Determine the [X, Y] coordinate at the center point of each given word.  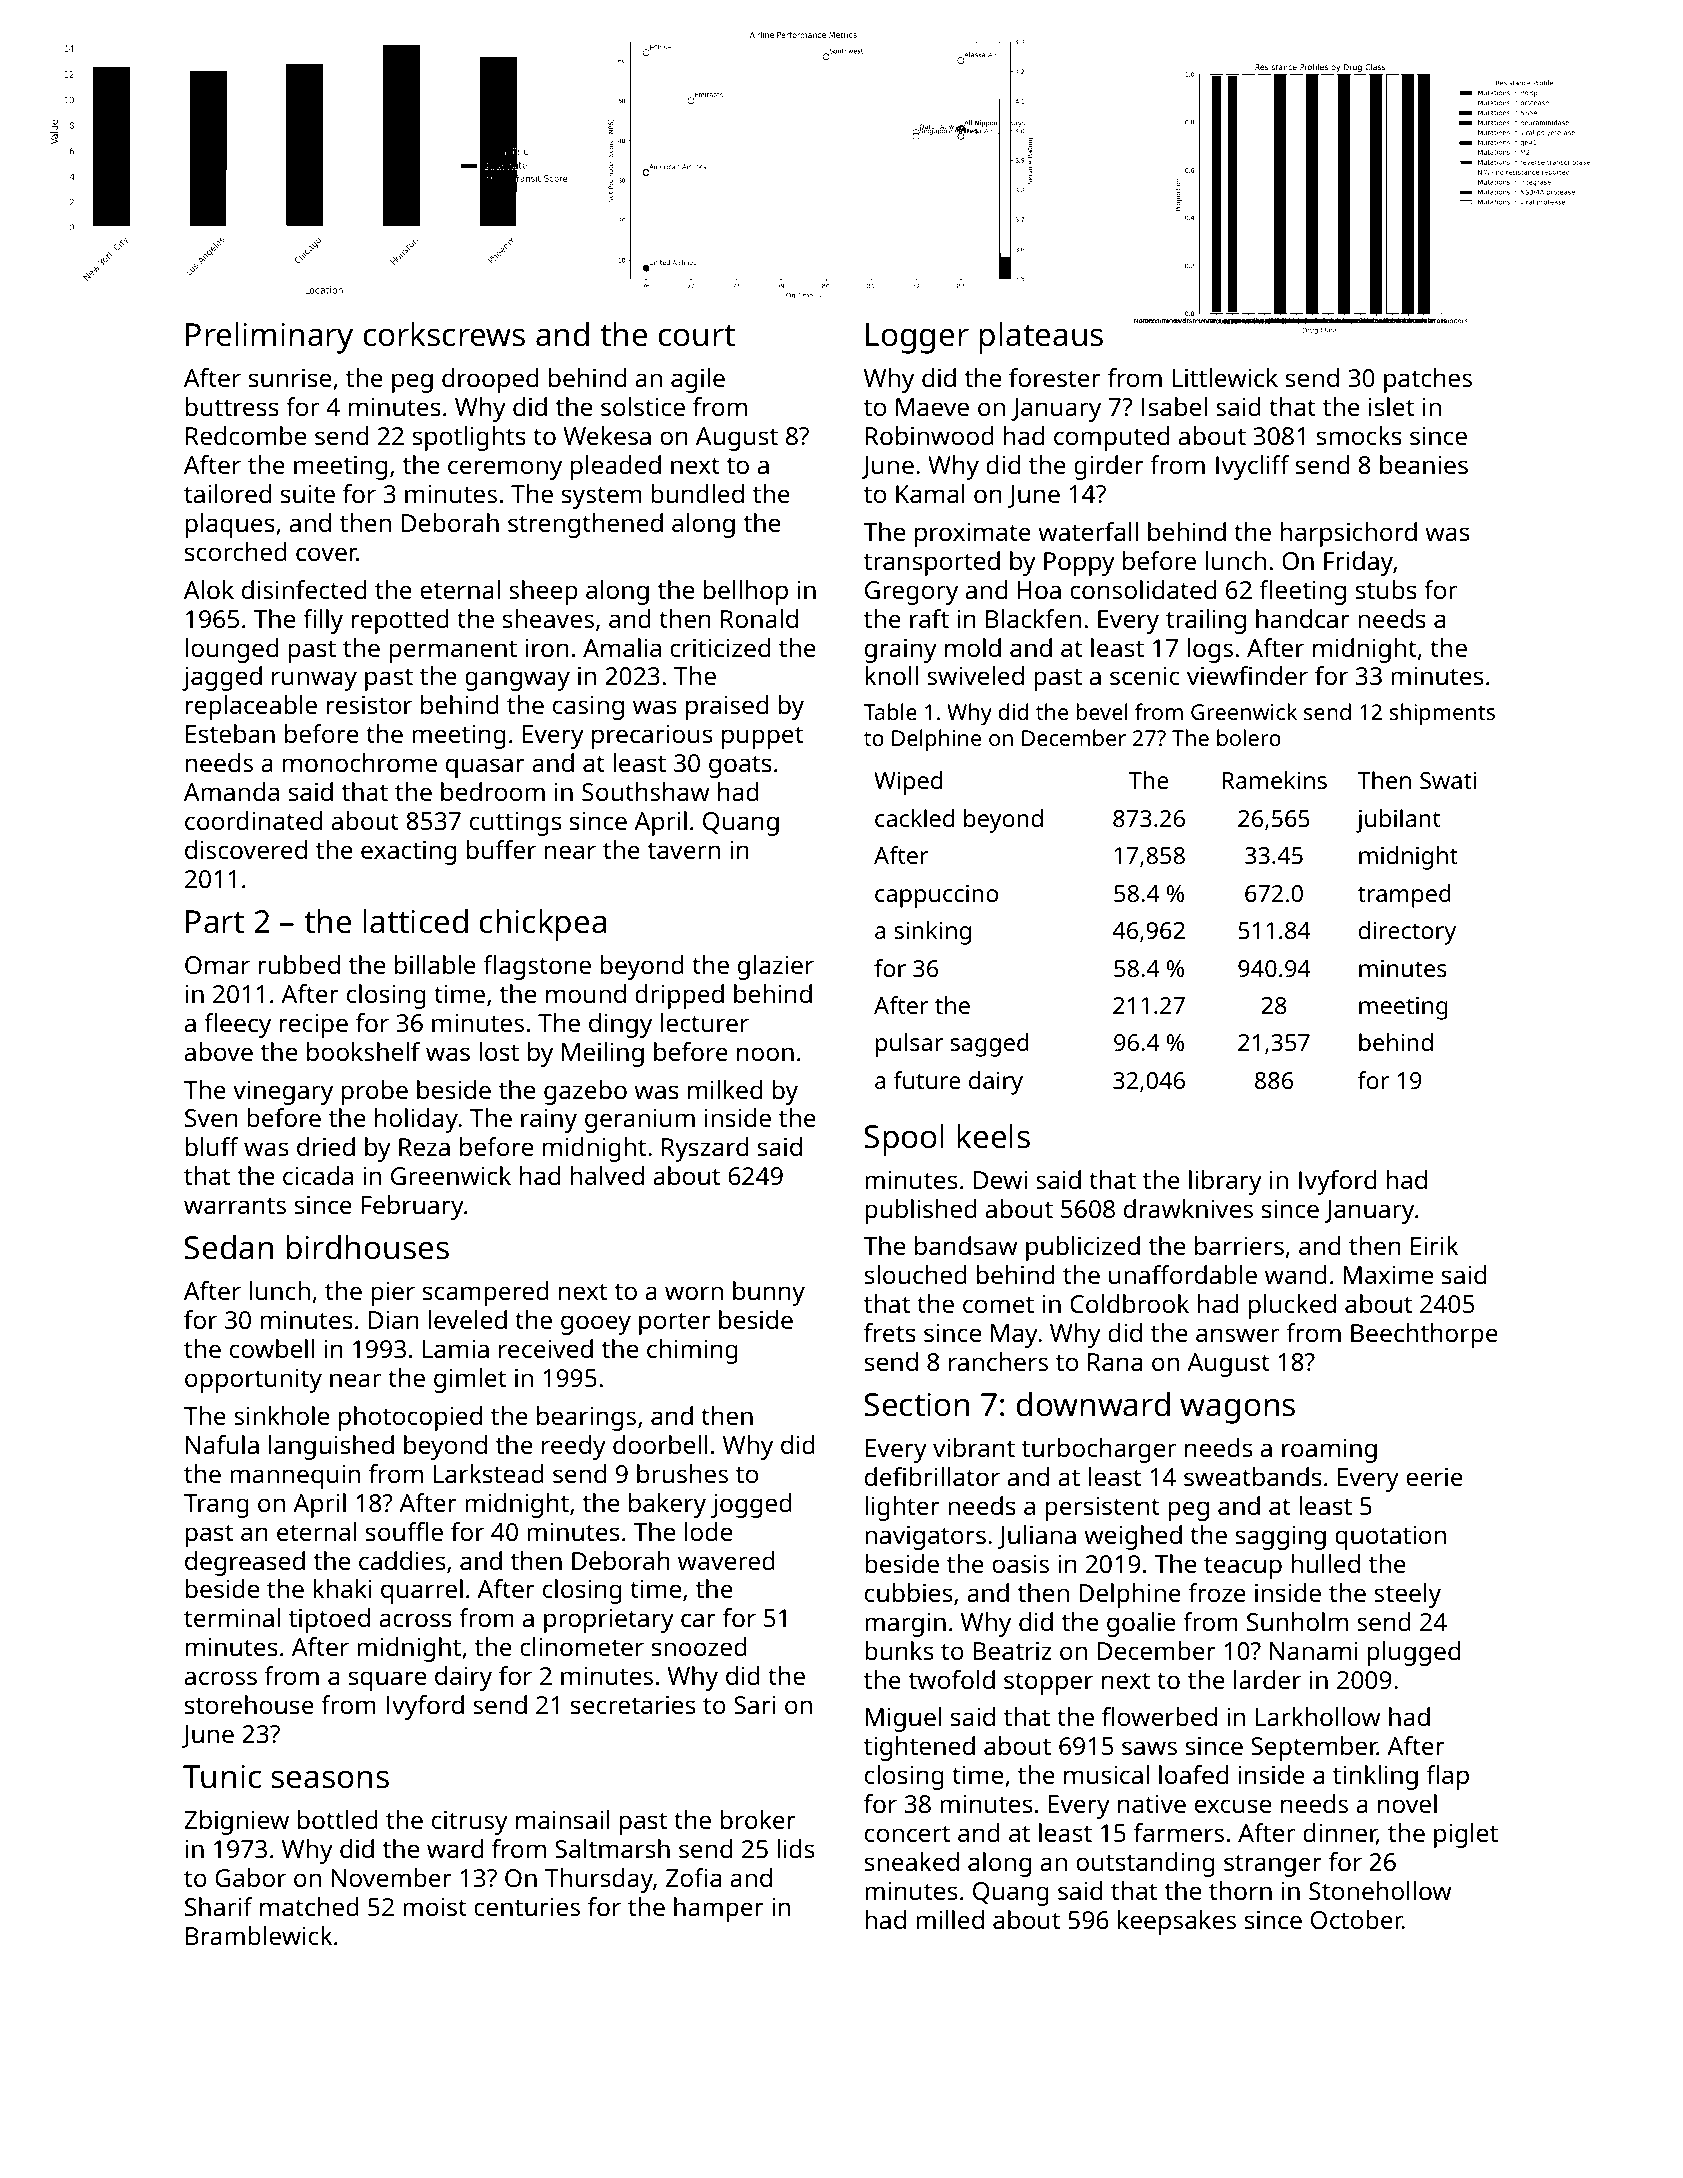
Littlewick [1225, 377]
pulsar [909, 1045]
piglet [1466, 1835]
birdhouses [367, 1247]
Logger [917, 338]
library [1225, 1182]
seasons [330, 1779]
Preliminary [269, 338]
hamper [719, 1909]
